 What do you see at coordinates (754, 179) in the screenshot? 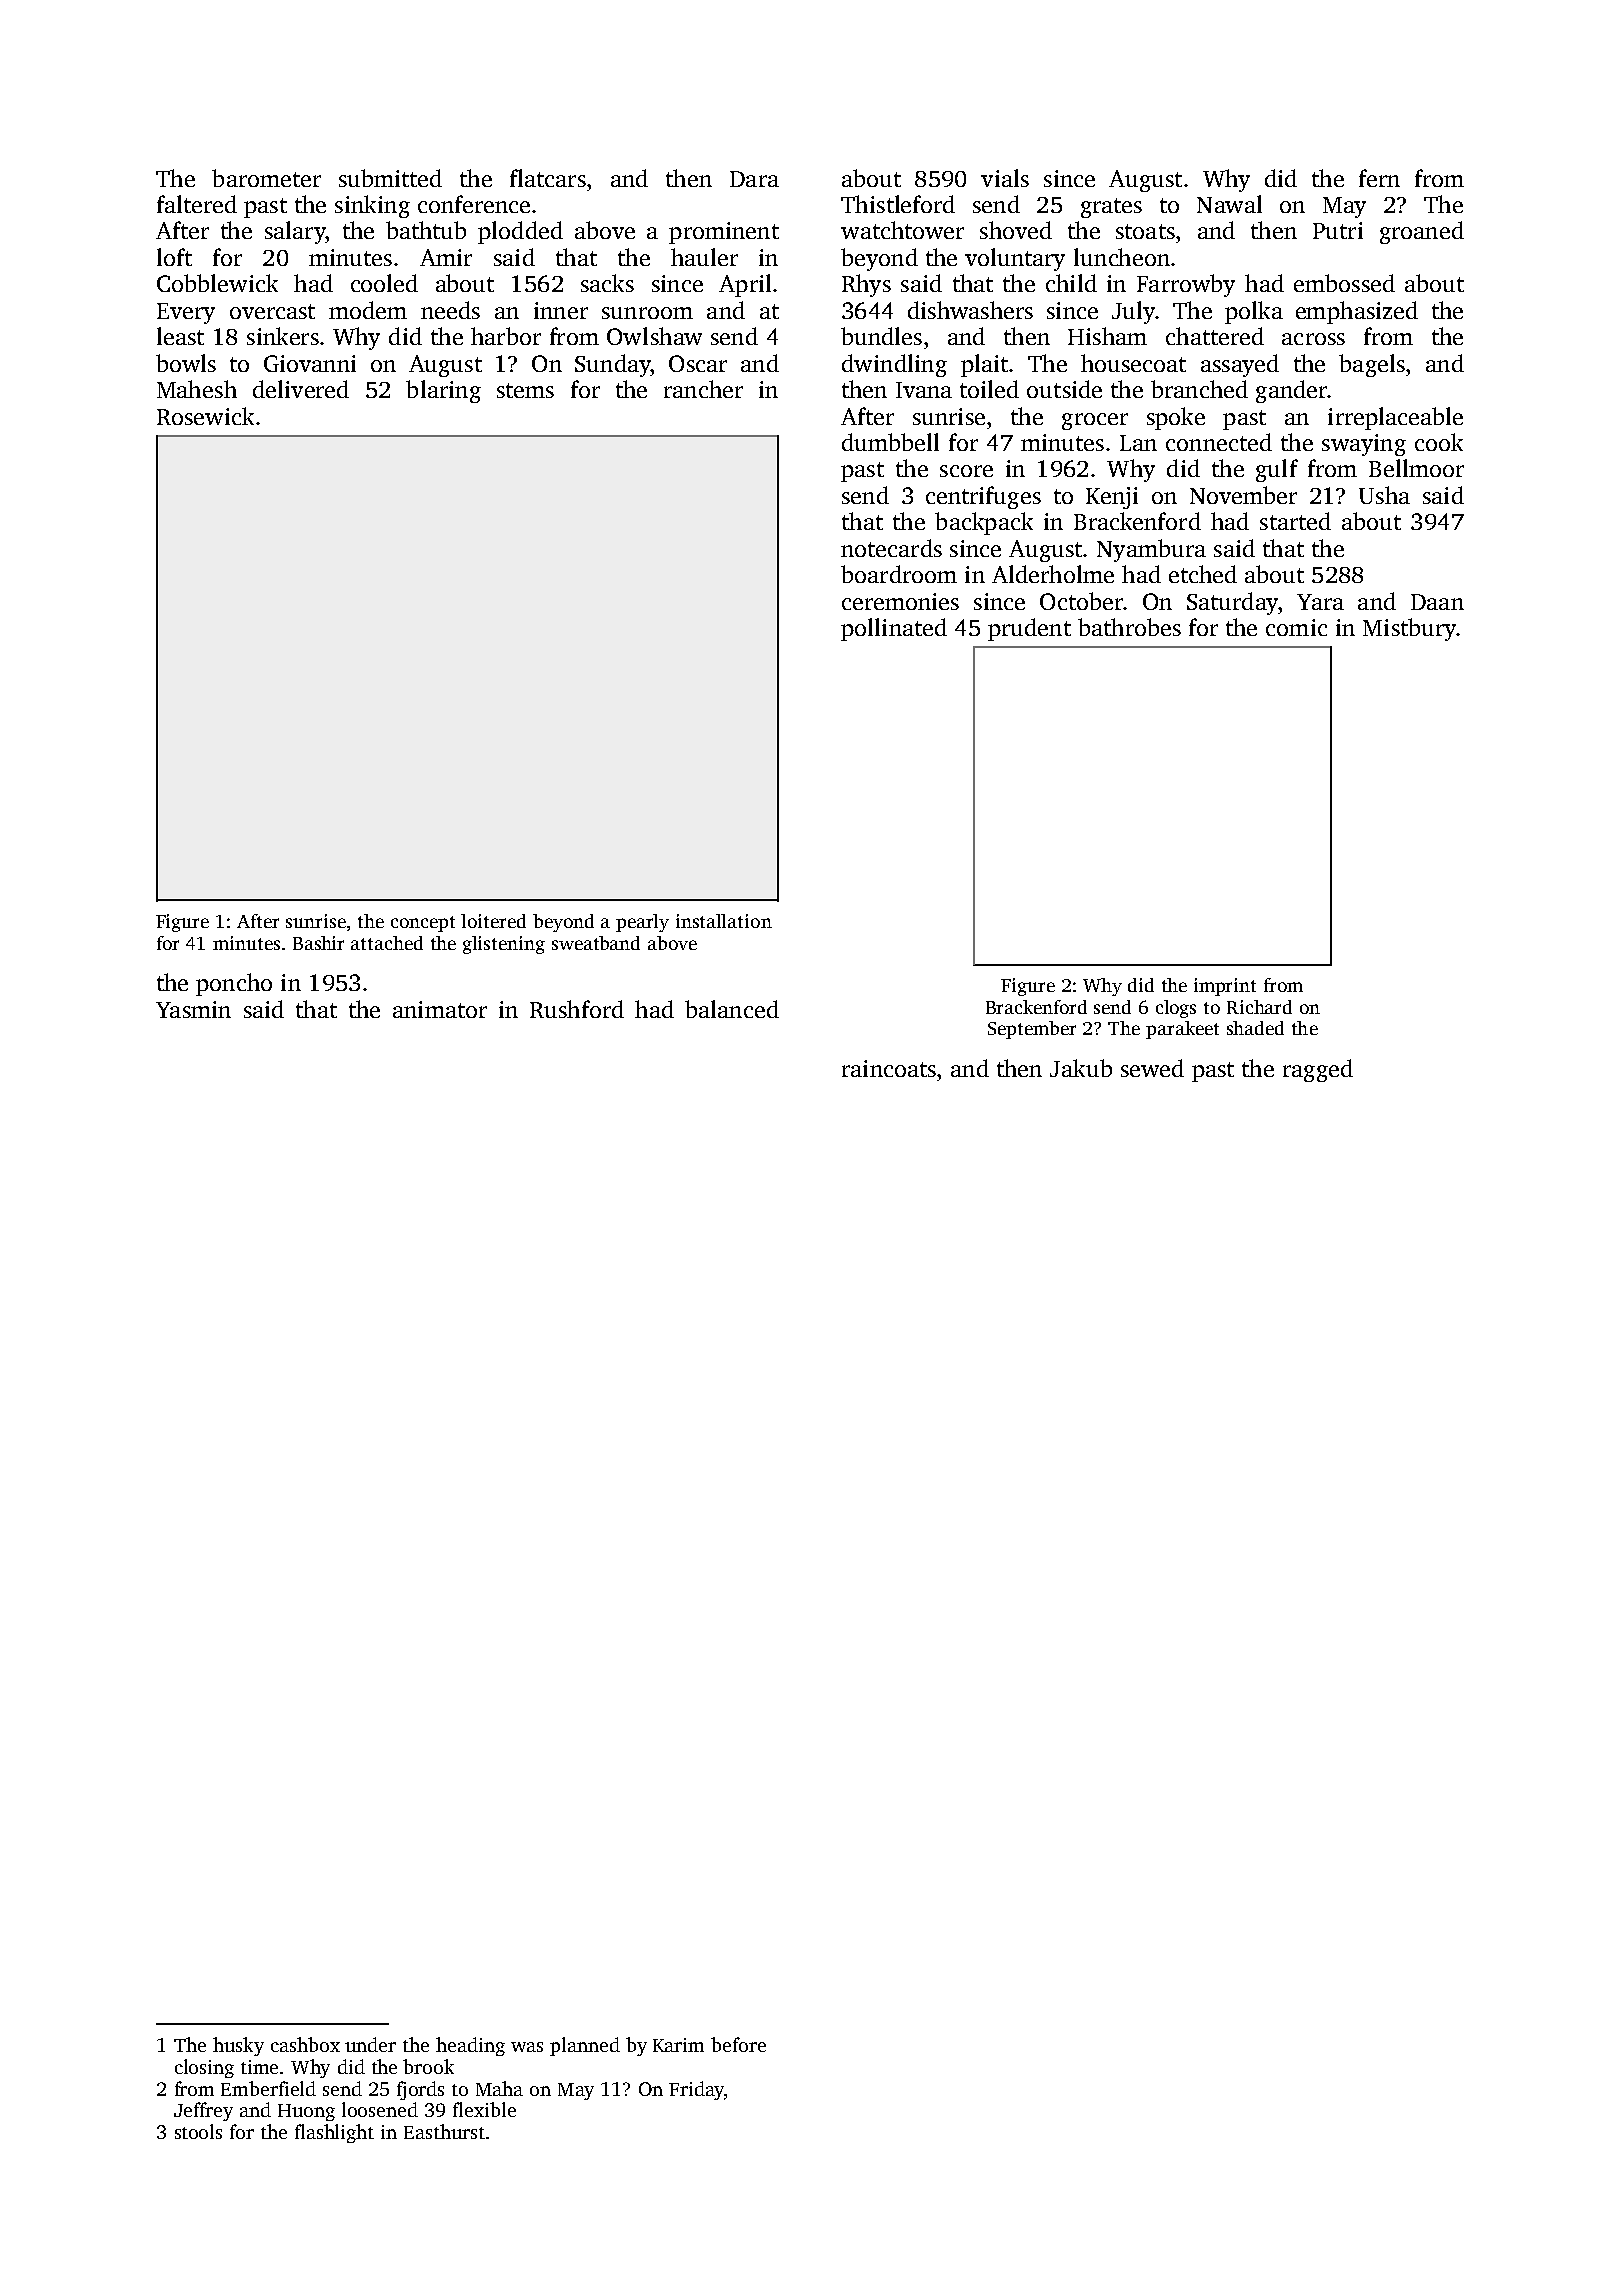
I see `Dara` at bounding box center [754, 179].
